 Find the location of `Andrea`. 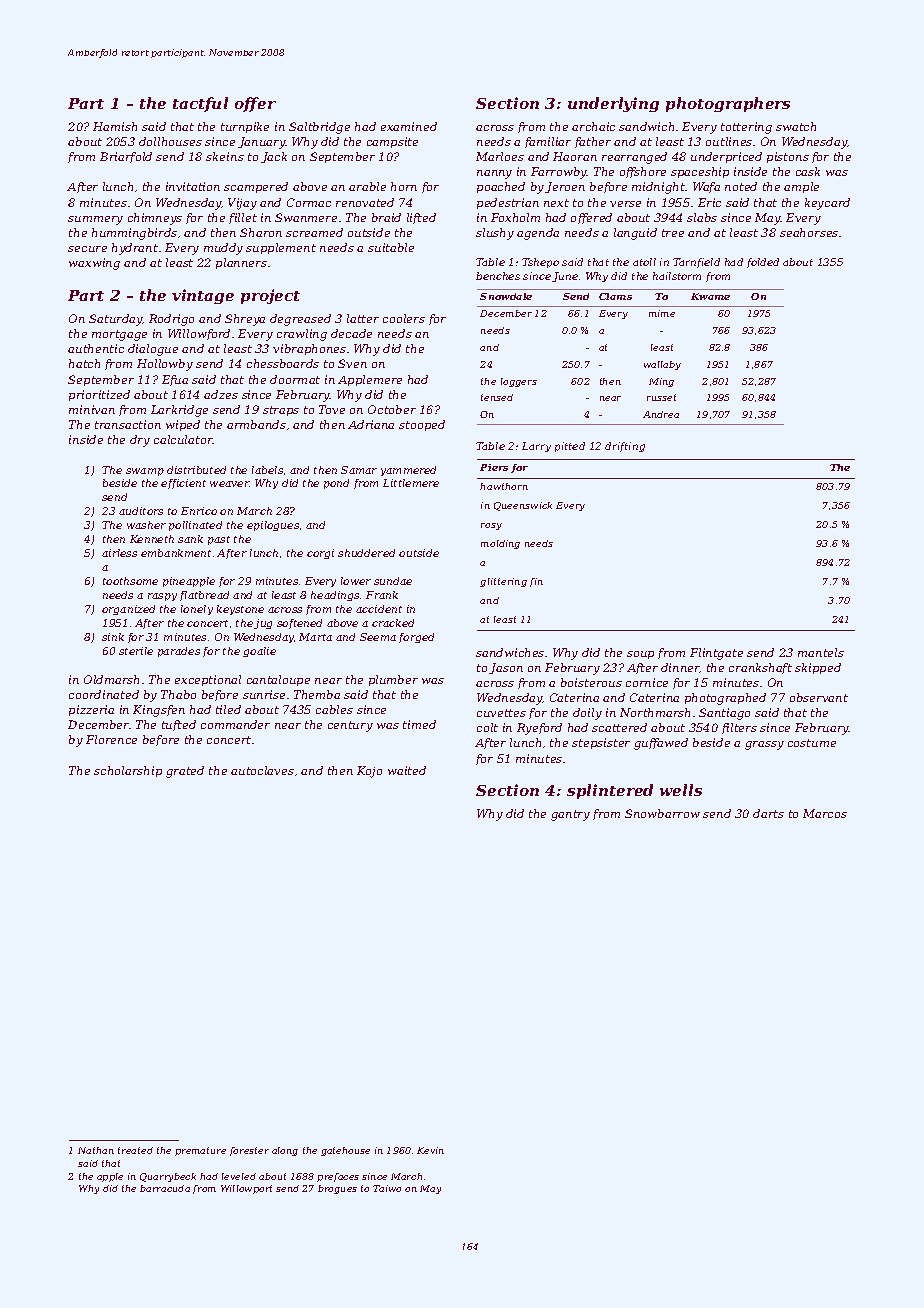

Andrea is located at coordinates (661, 414).
